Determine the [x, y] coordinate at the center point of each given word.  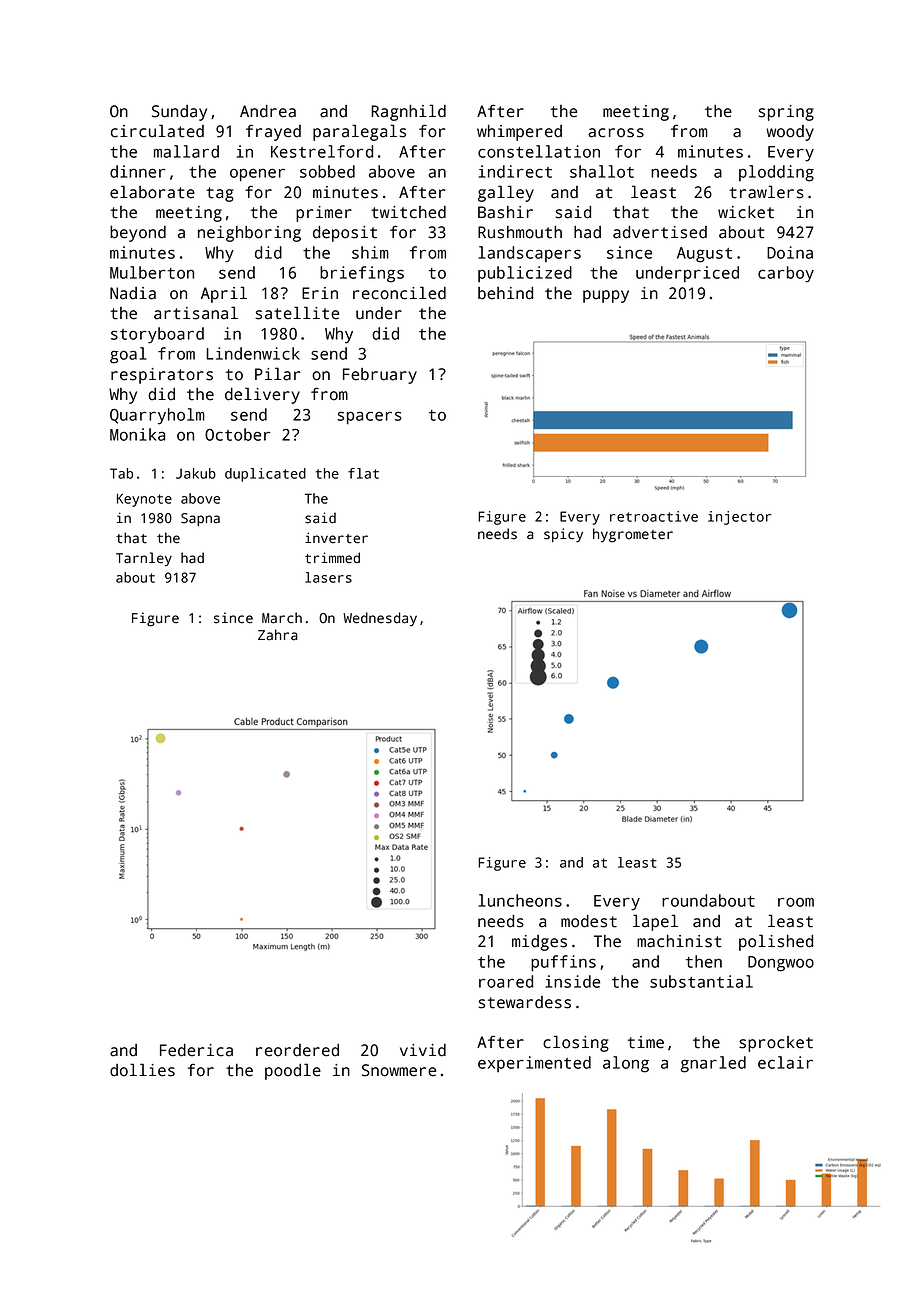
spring [786, 113]
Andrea [268, 111]
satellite [297, 313]
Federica [196, 1050]
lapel [655, 922]
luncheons [520, 900]
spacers [369, 418]
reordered [297, 1050]
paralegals [359, 132]
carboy [786, 274]
